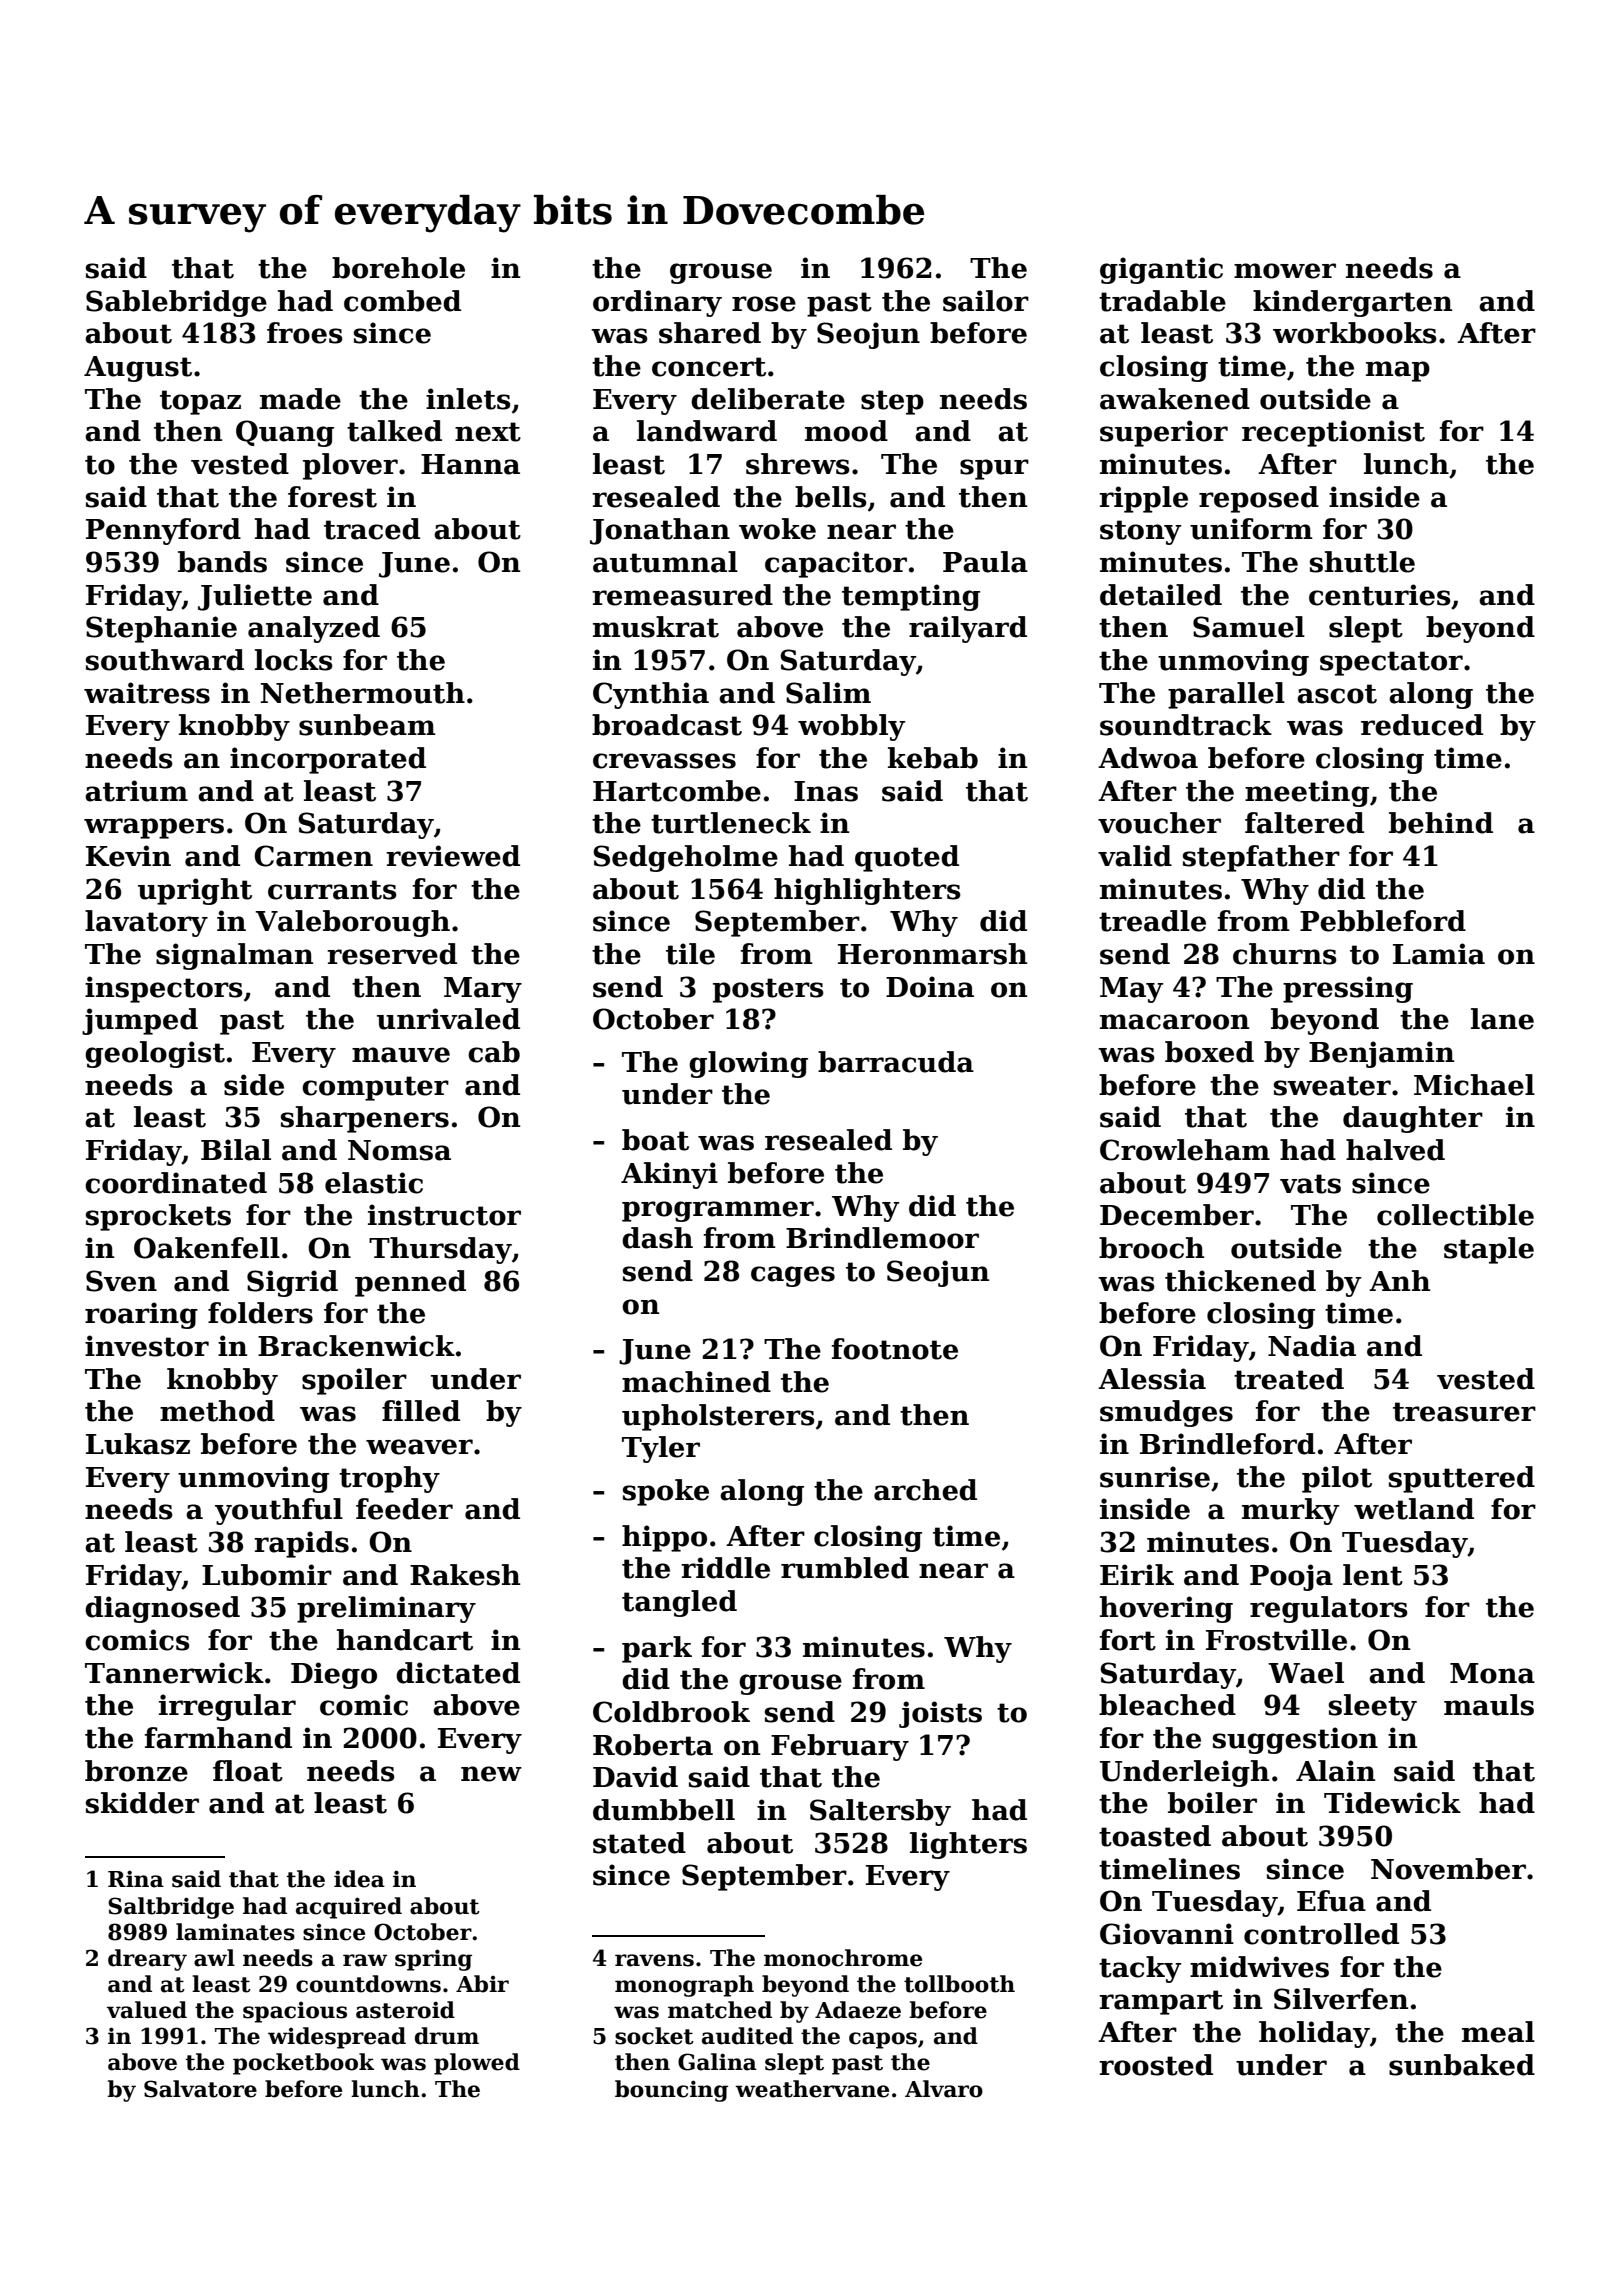 The height and width of the page is (2292, 1620). Describe the element at coordinates (1135, 856) in the page. I see `valid` at that location.
